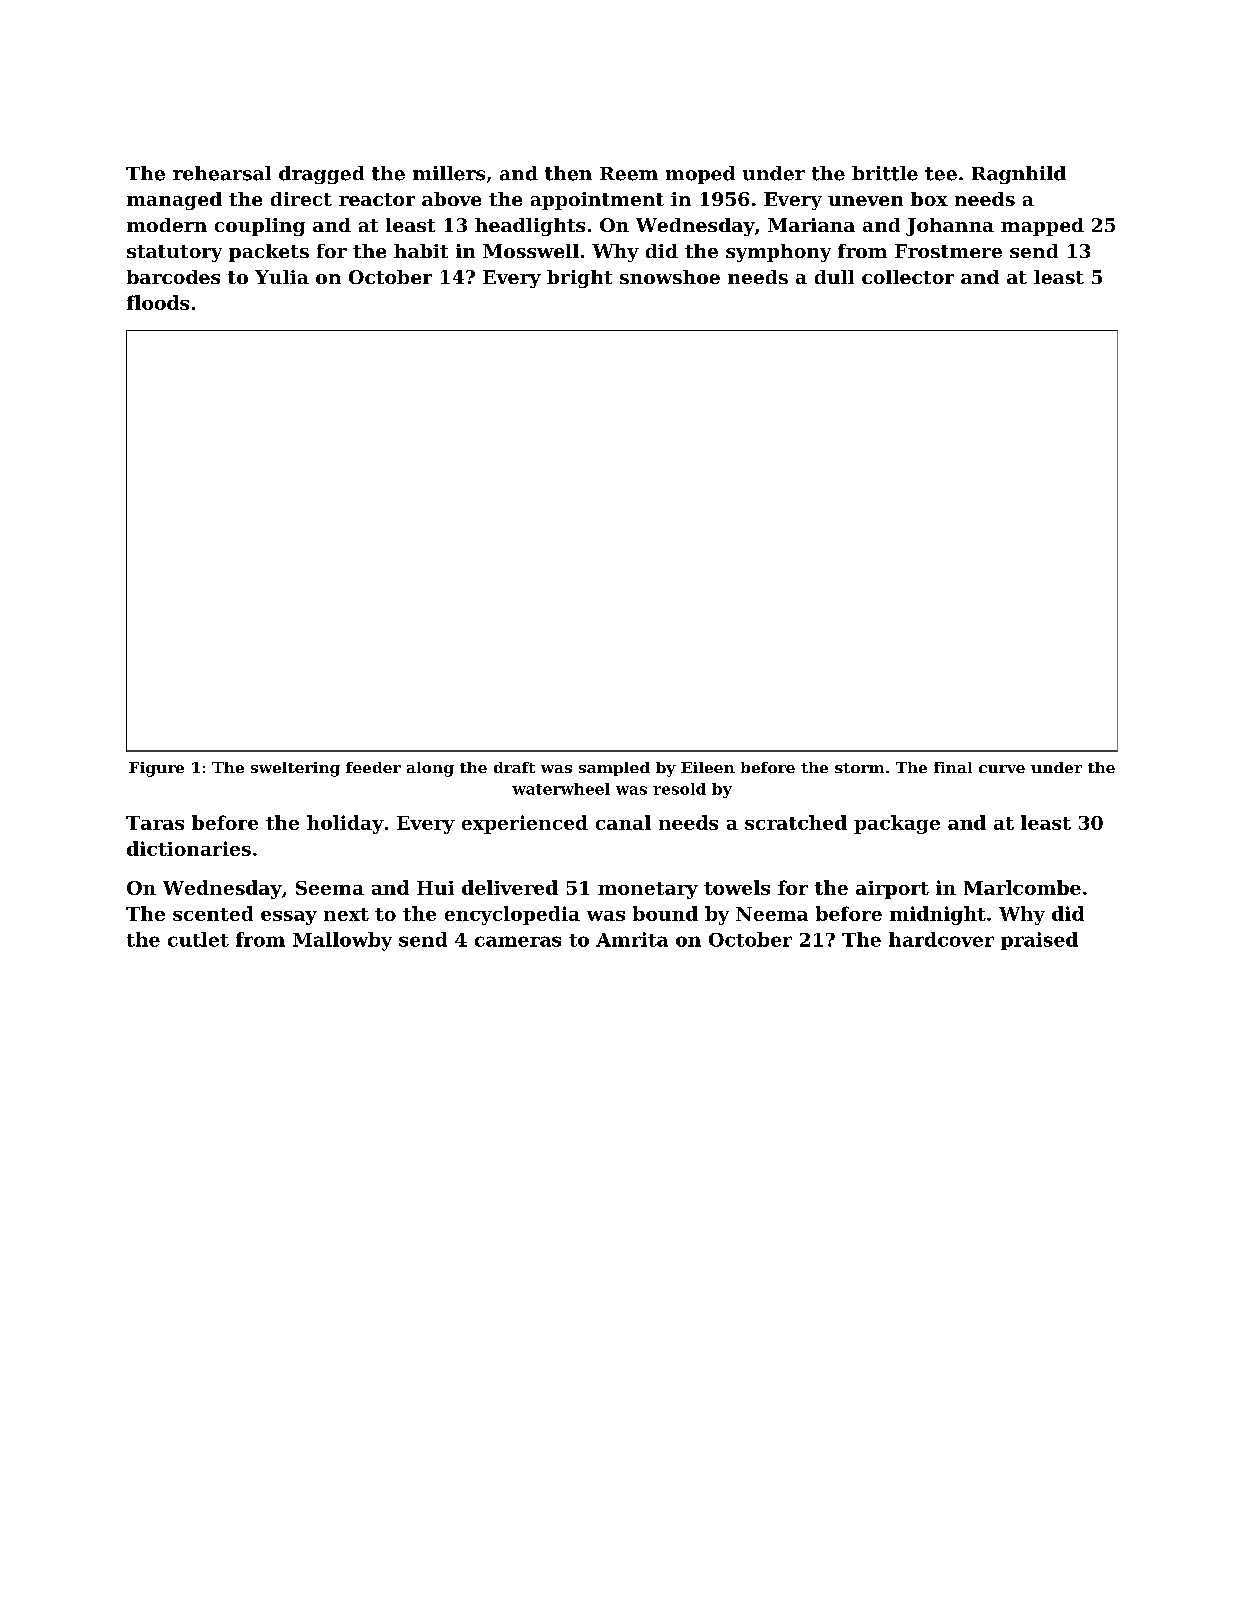  I want to click on floods, so click(158, 302).
